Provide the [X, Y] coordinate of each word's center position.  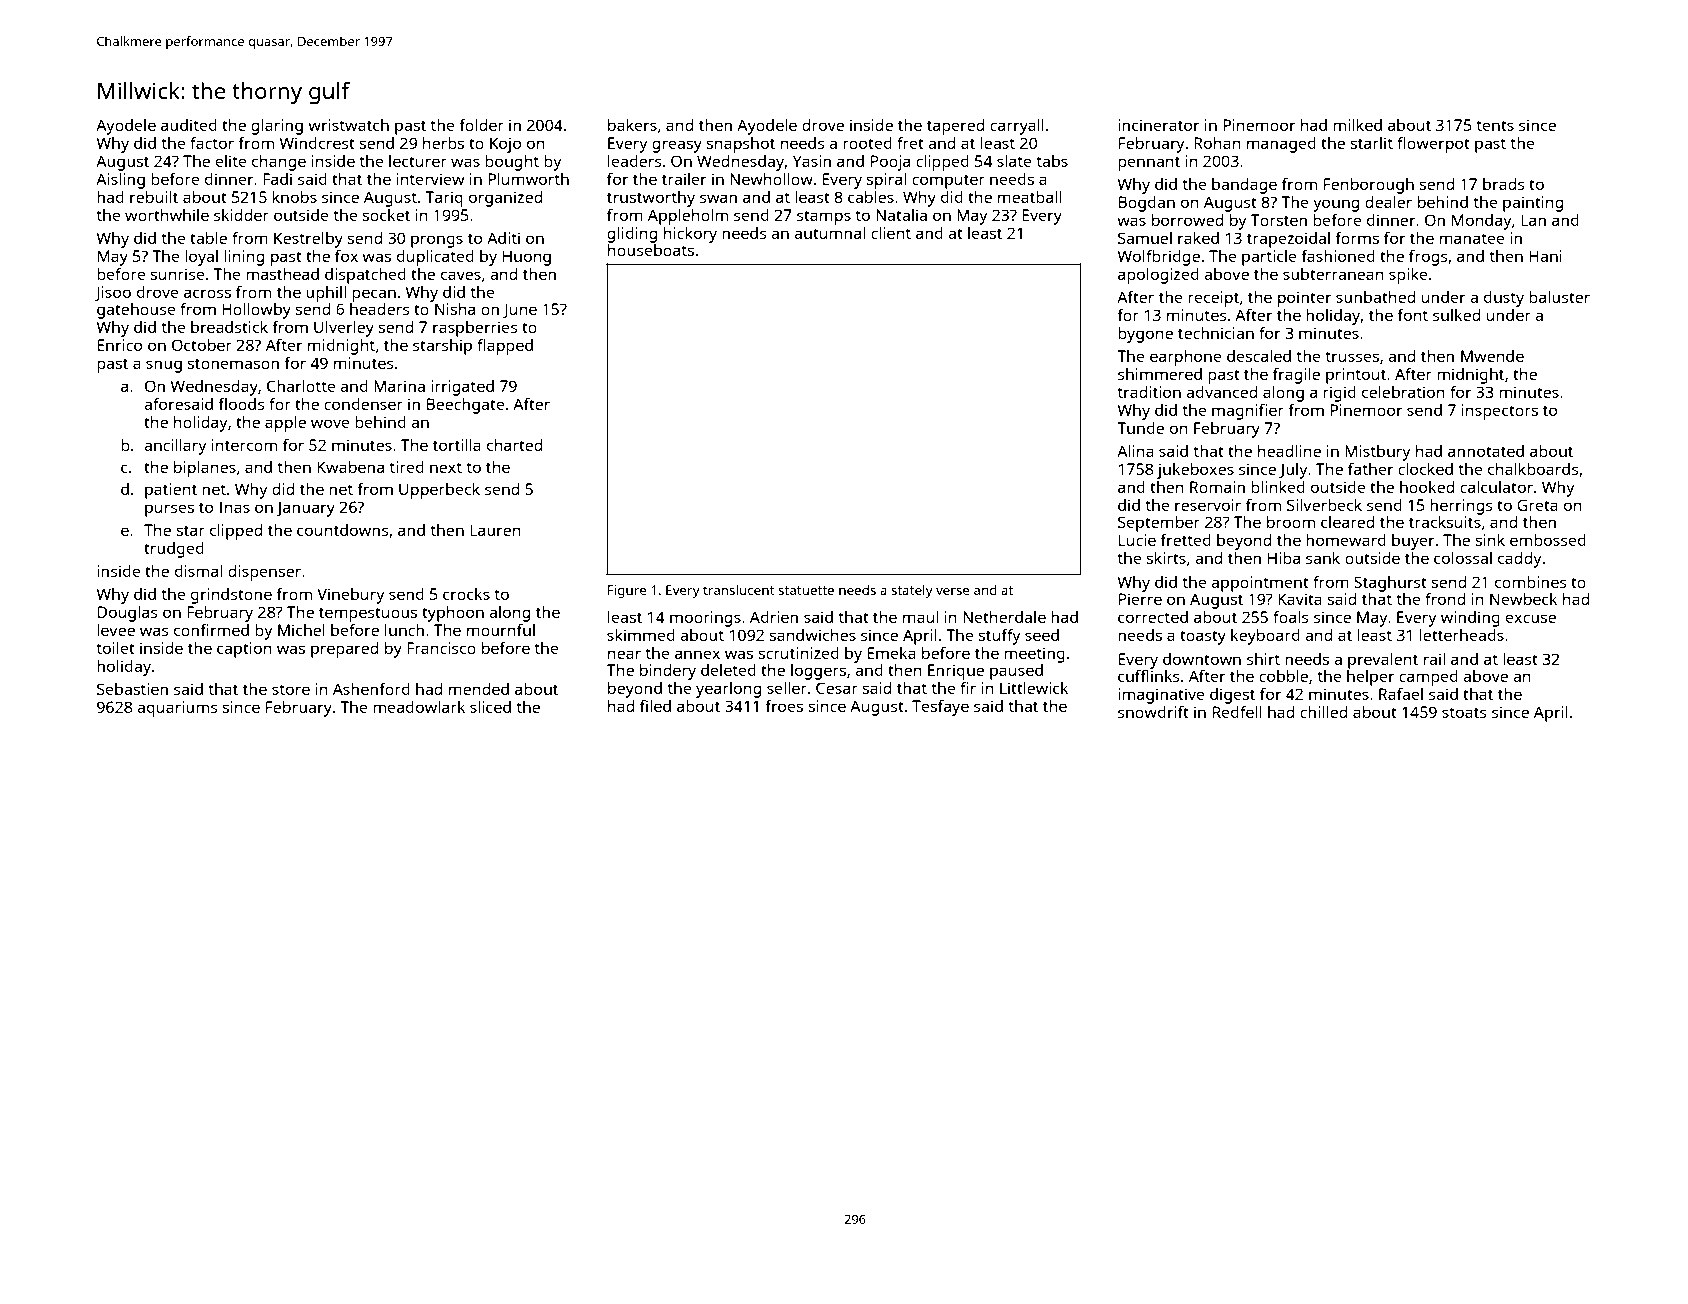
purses [169, 510]
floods [241, 404]
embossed [1548, 540]
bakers [632, 125]
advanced [1221, 392]
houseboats [651, 250]
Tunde [1140, 428]
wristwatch [348, 125]
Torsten [1279, 220]
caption [244, 650]
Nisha [455, 309]
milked [1357, 125]
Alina [1135, 451]
